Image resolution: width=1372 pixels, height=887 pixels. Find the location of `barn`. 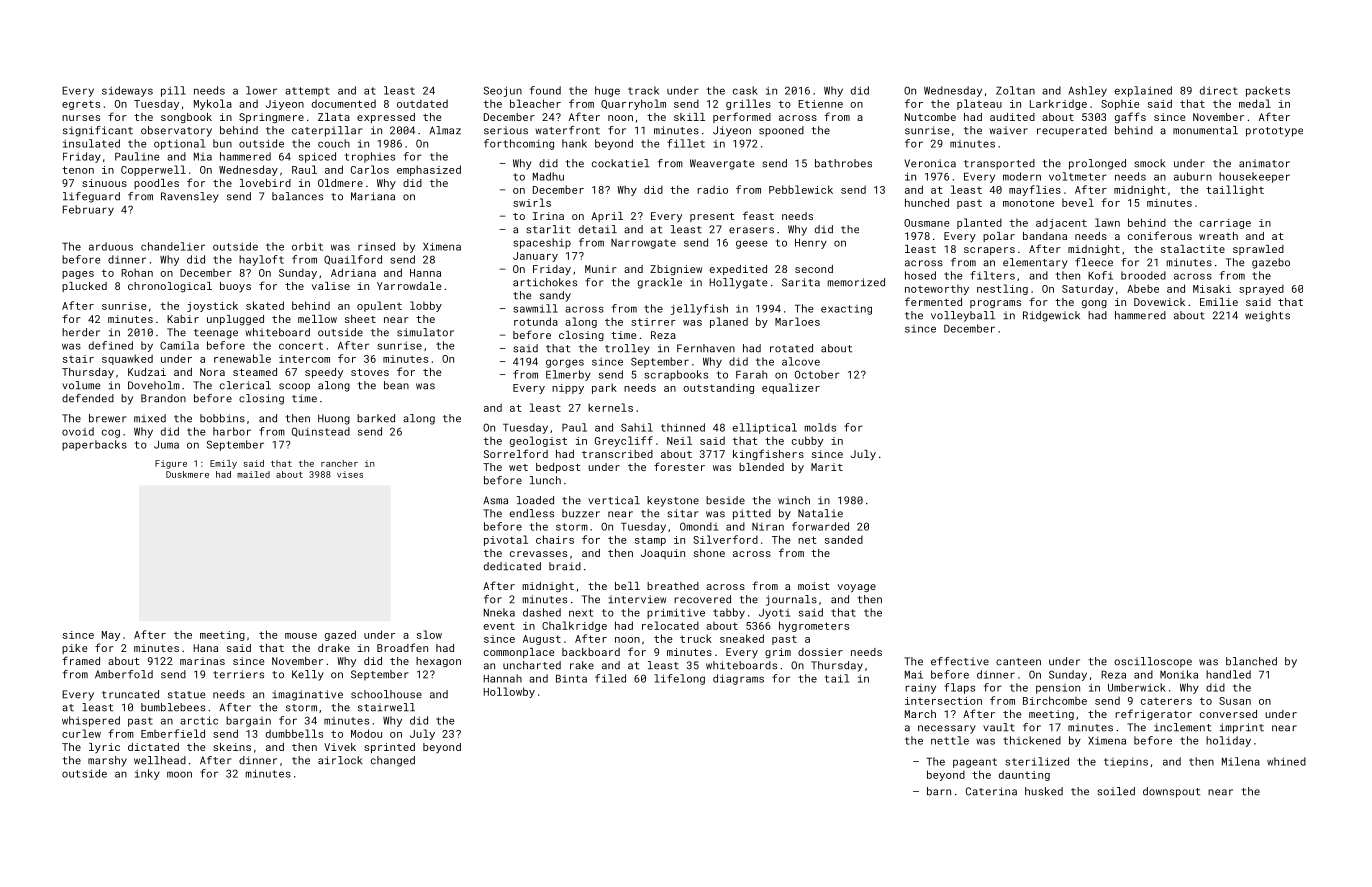

barn is located at coordinates (939, 791).
